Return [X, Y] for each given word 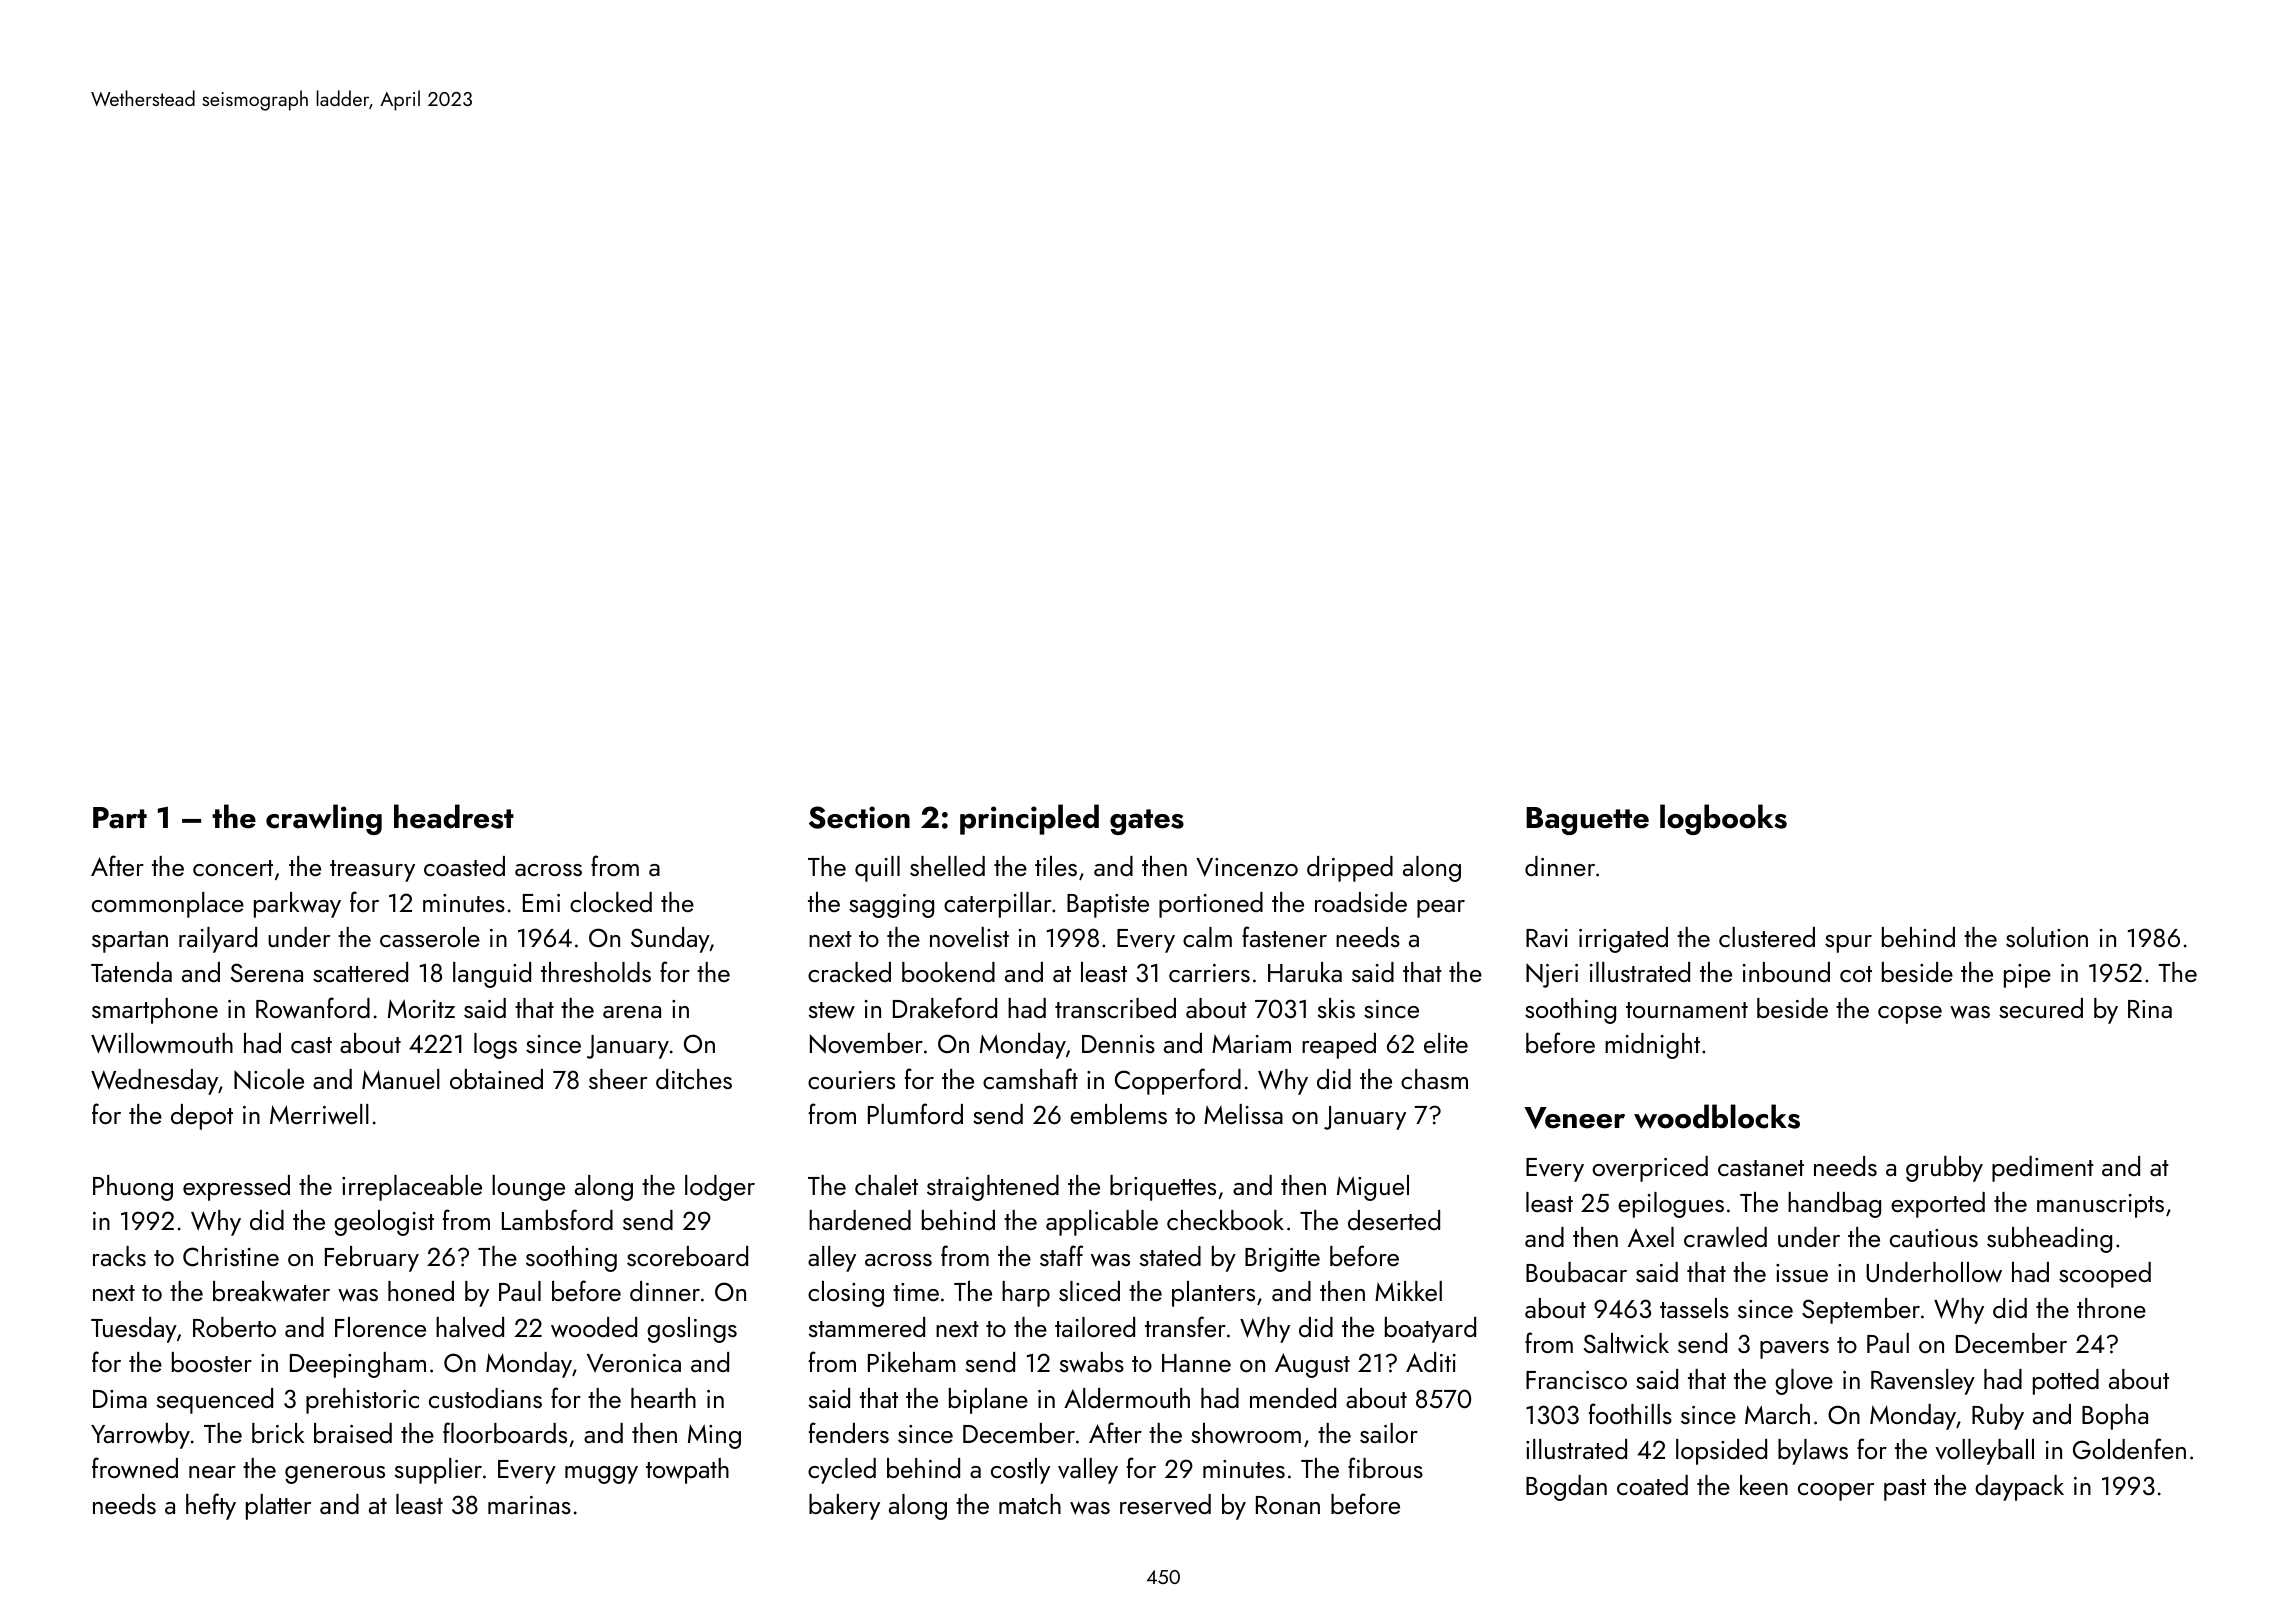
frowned [135, 1467]
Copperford [1178, 1081]
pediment [2043, 1169]
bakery [844, 1507]
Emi [541, 903]
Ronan [1288, 1505]
